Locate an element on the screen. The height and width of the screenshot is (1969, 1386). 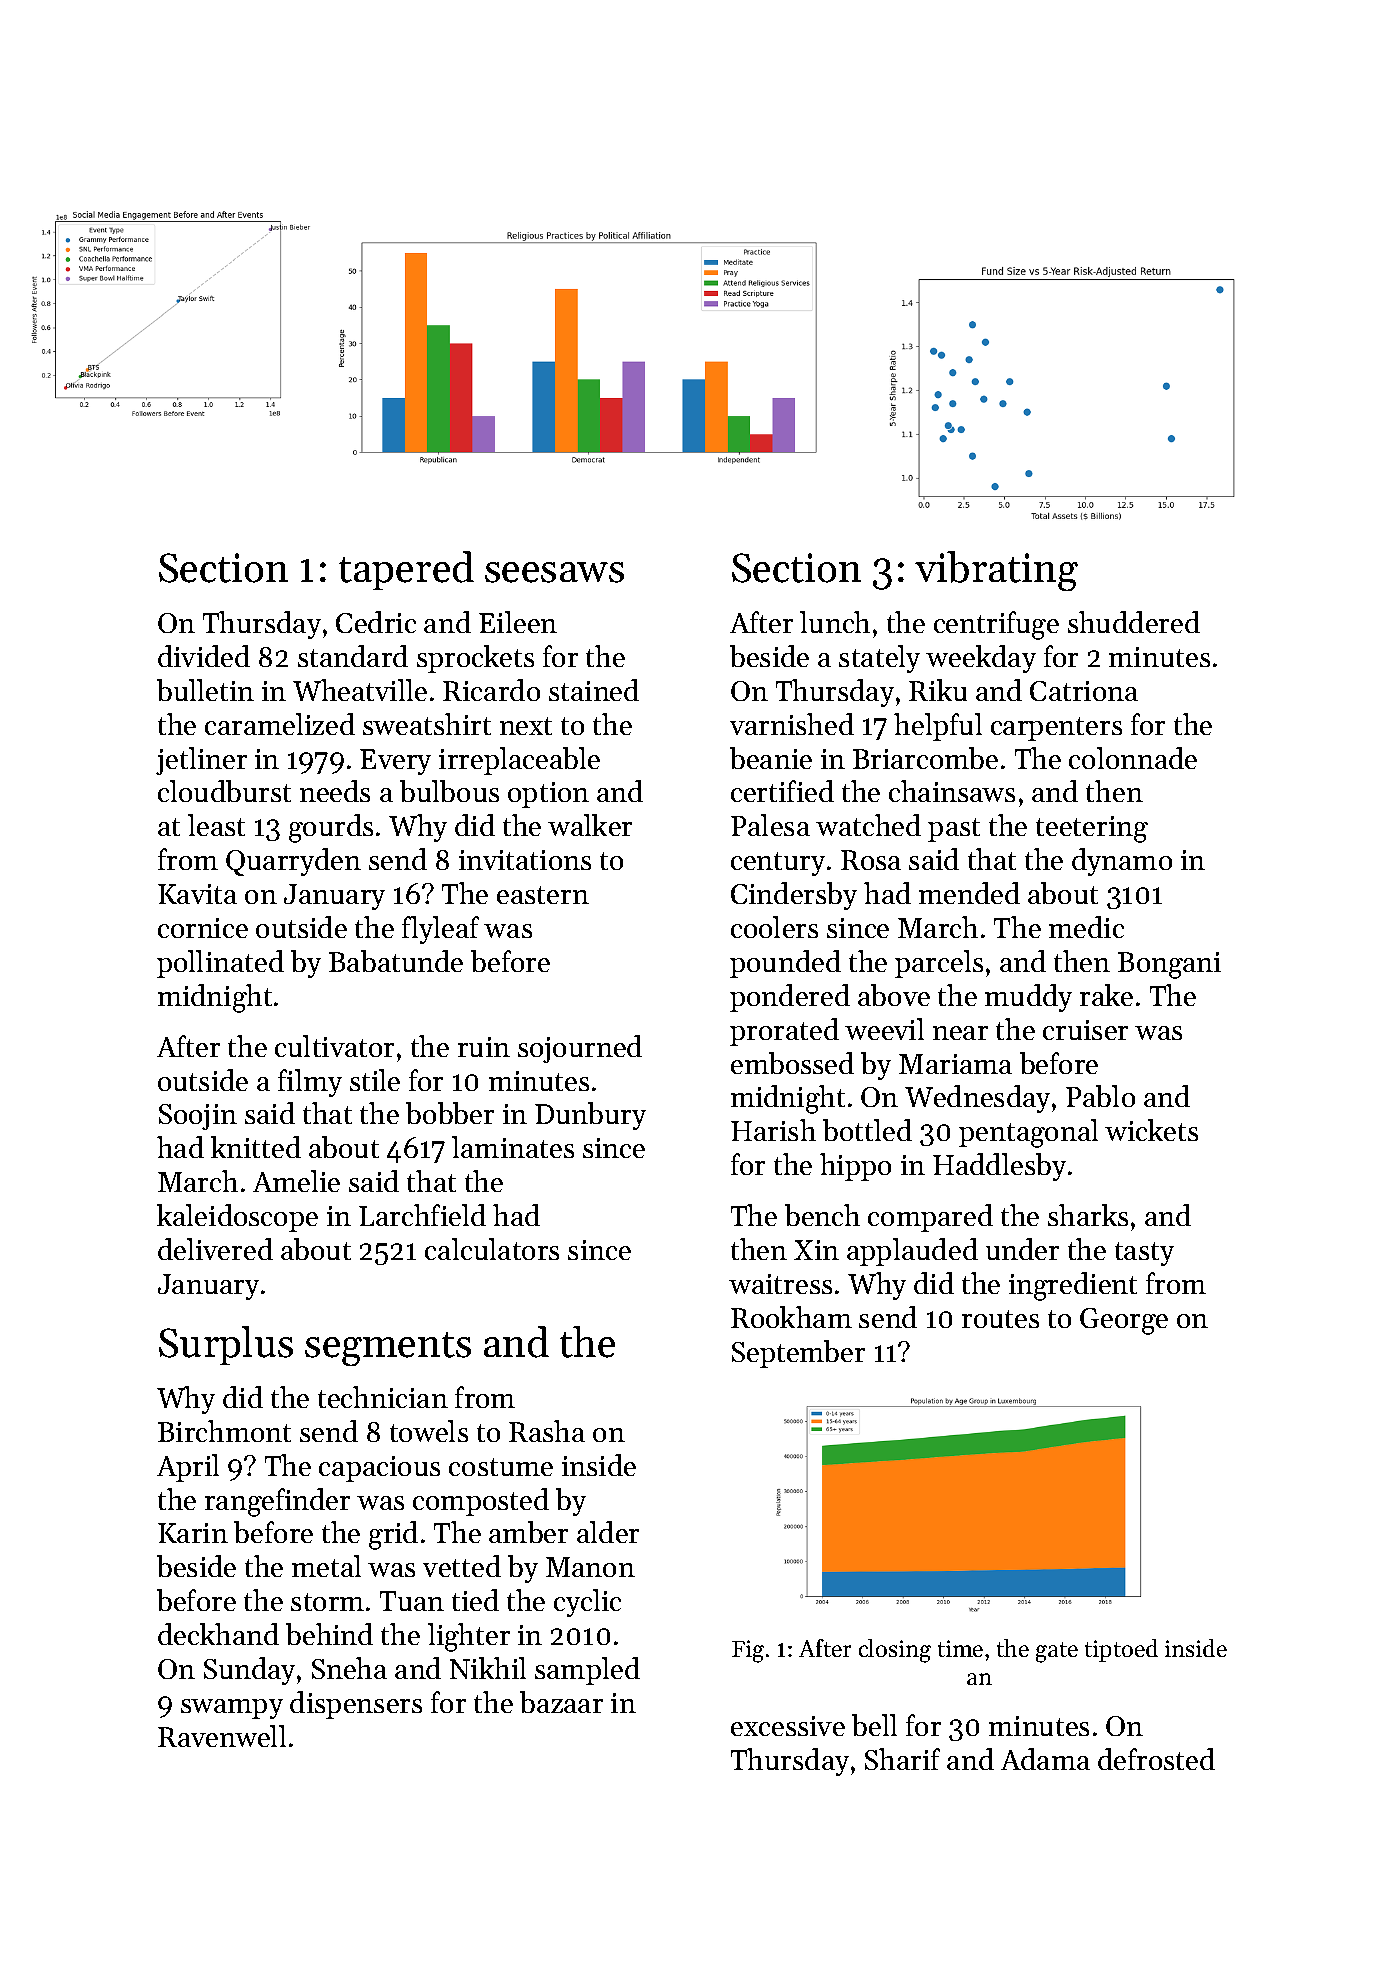
defrosted is located at coordinates (1156, 1759).
